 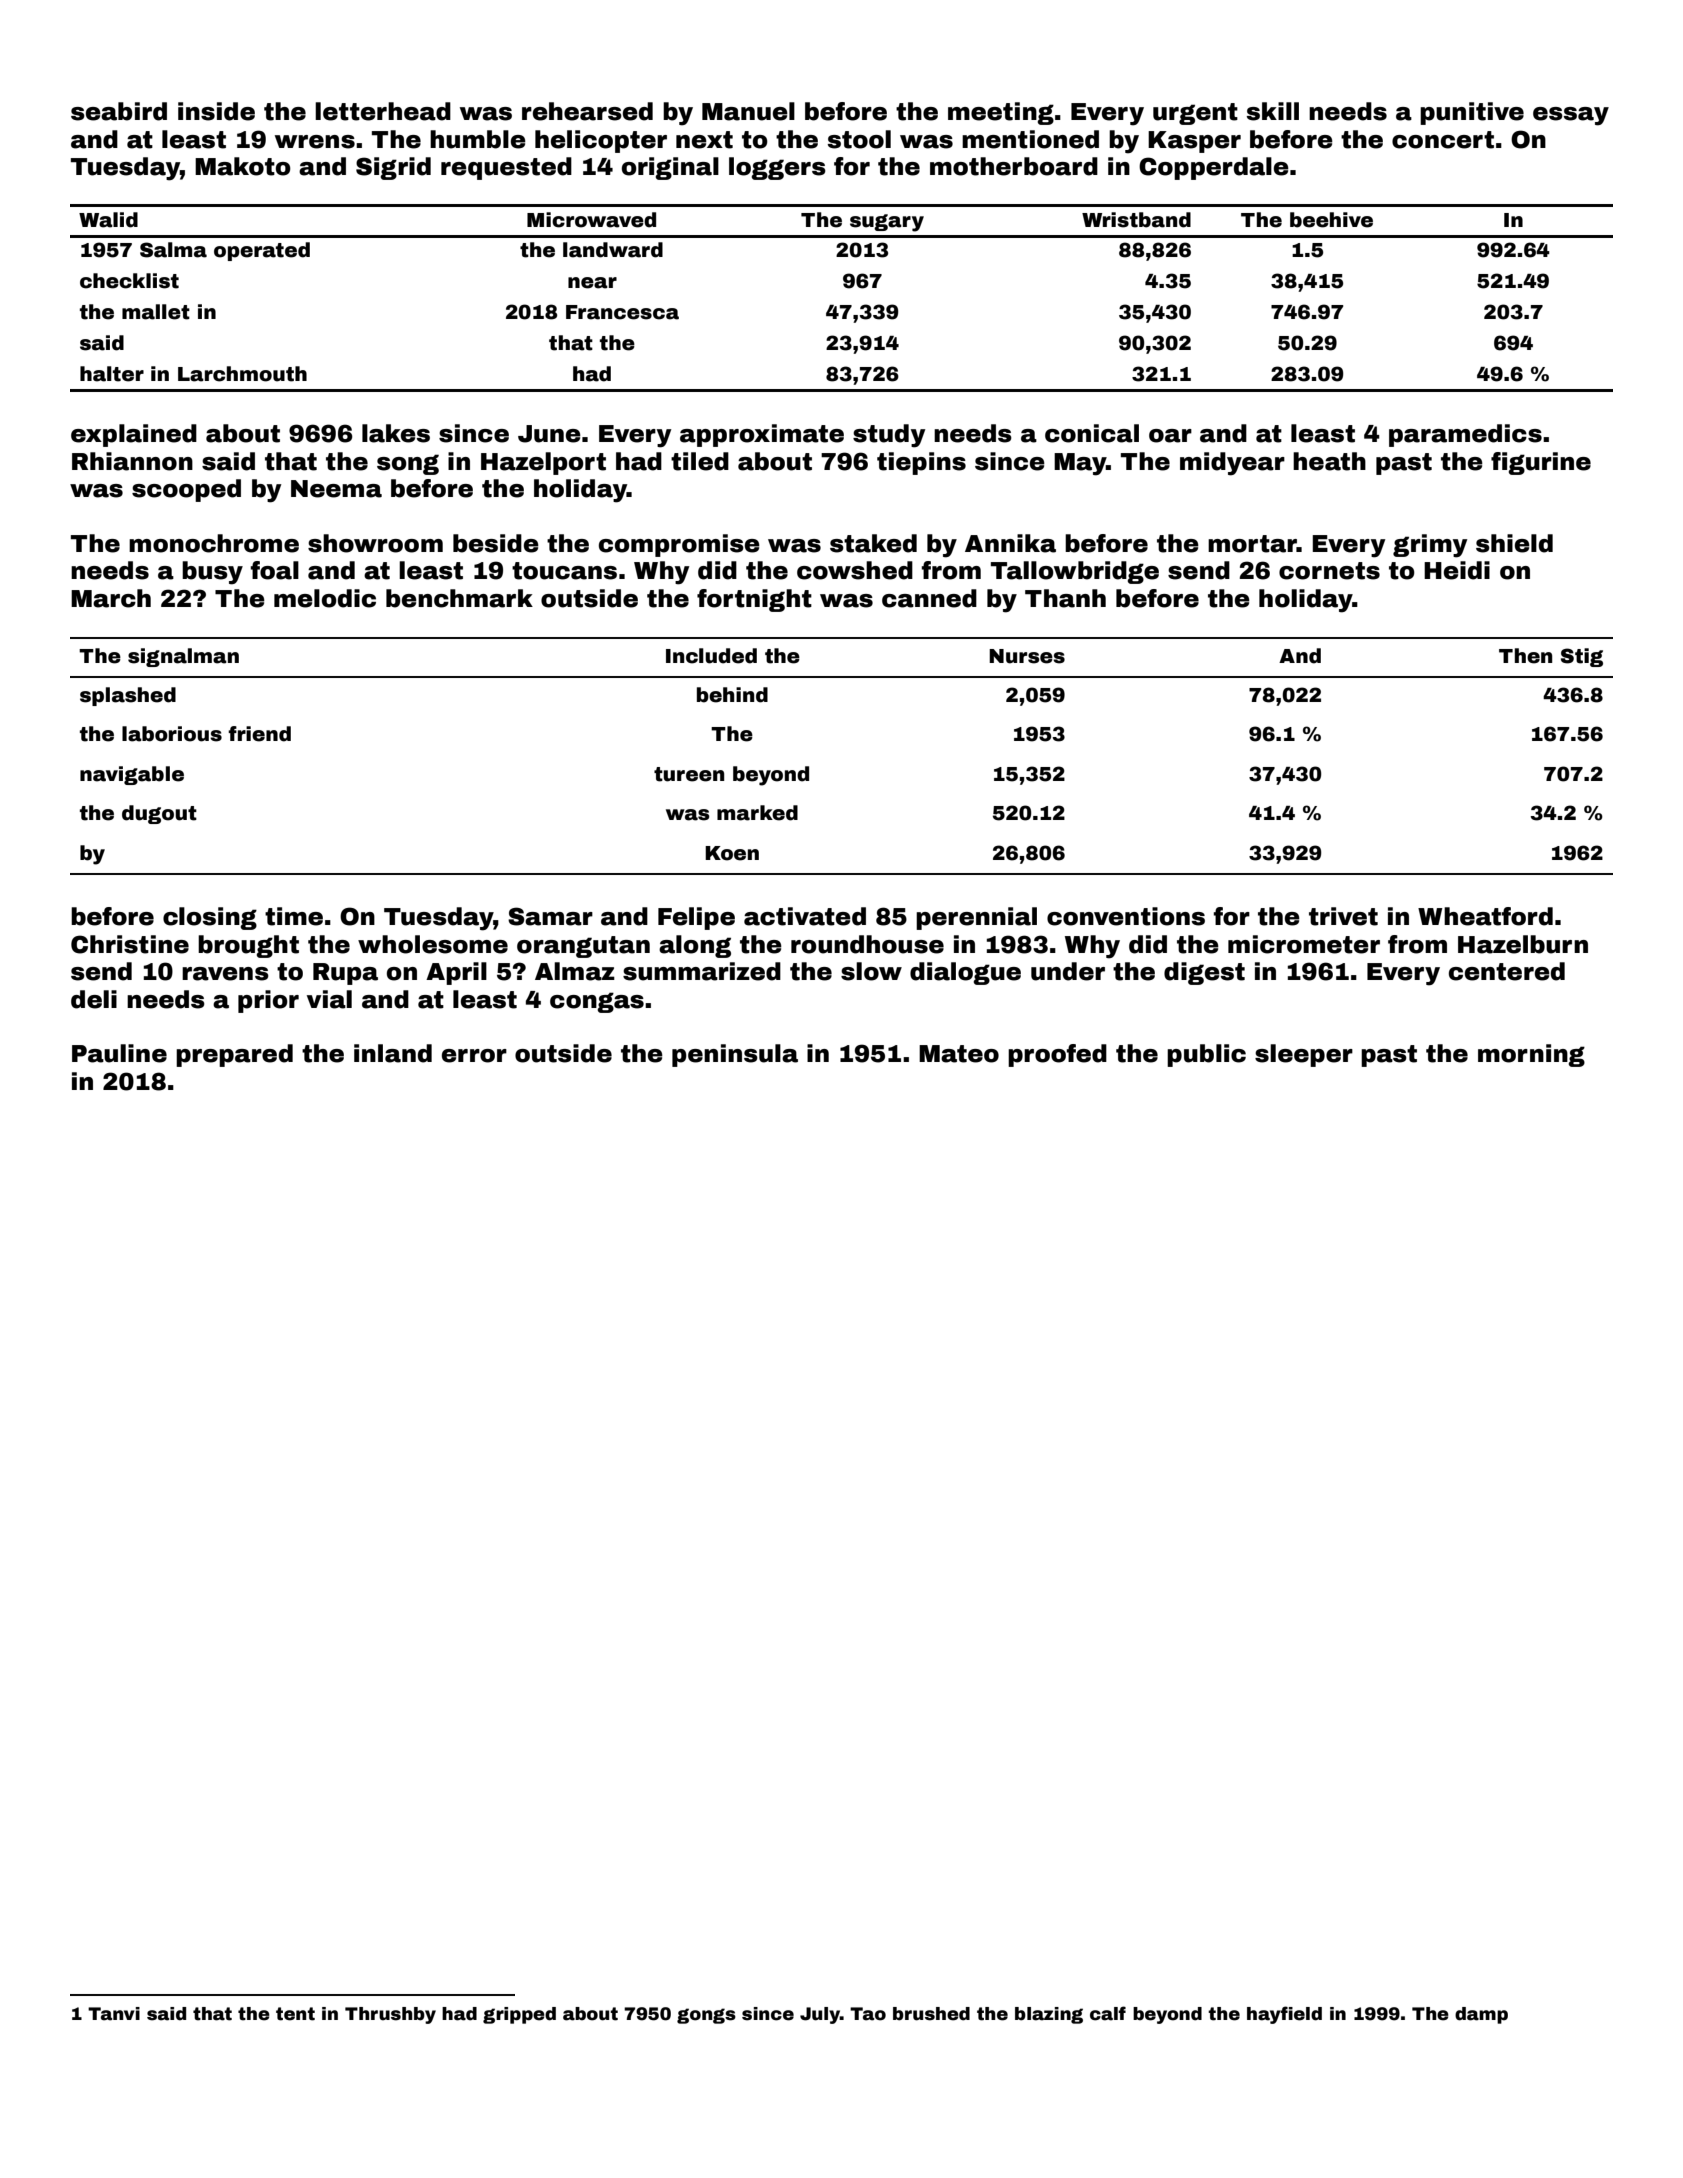 I want to click on inland, so click(x=393, y=1053).
